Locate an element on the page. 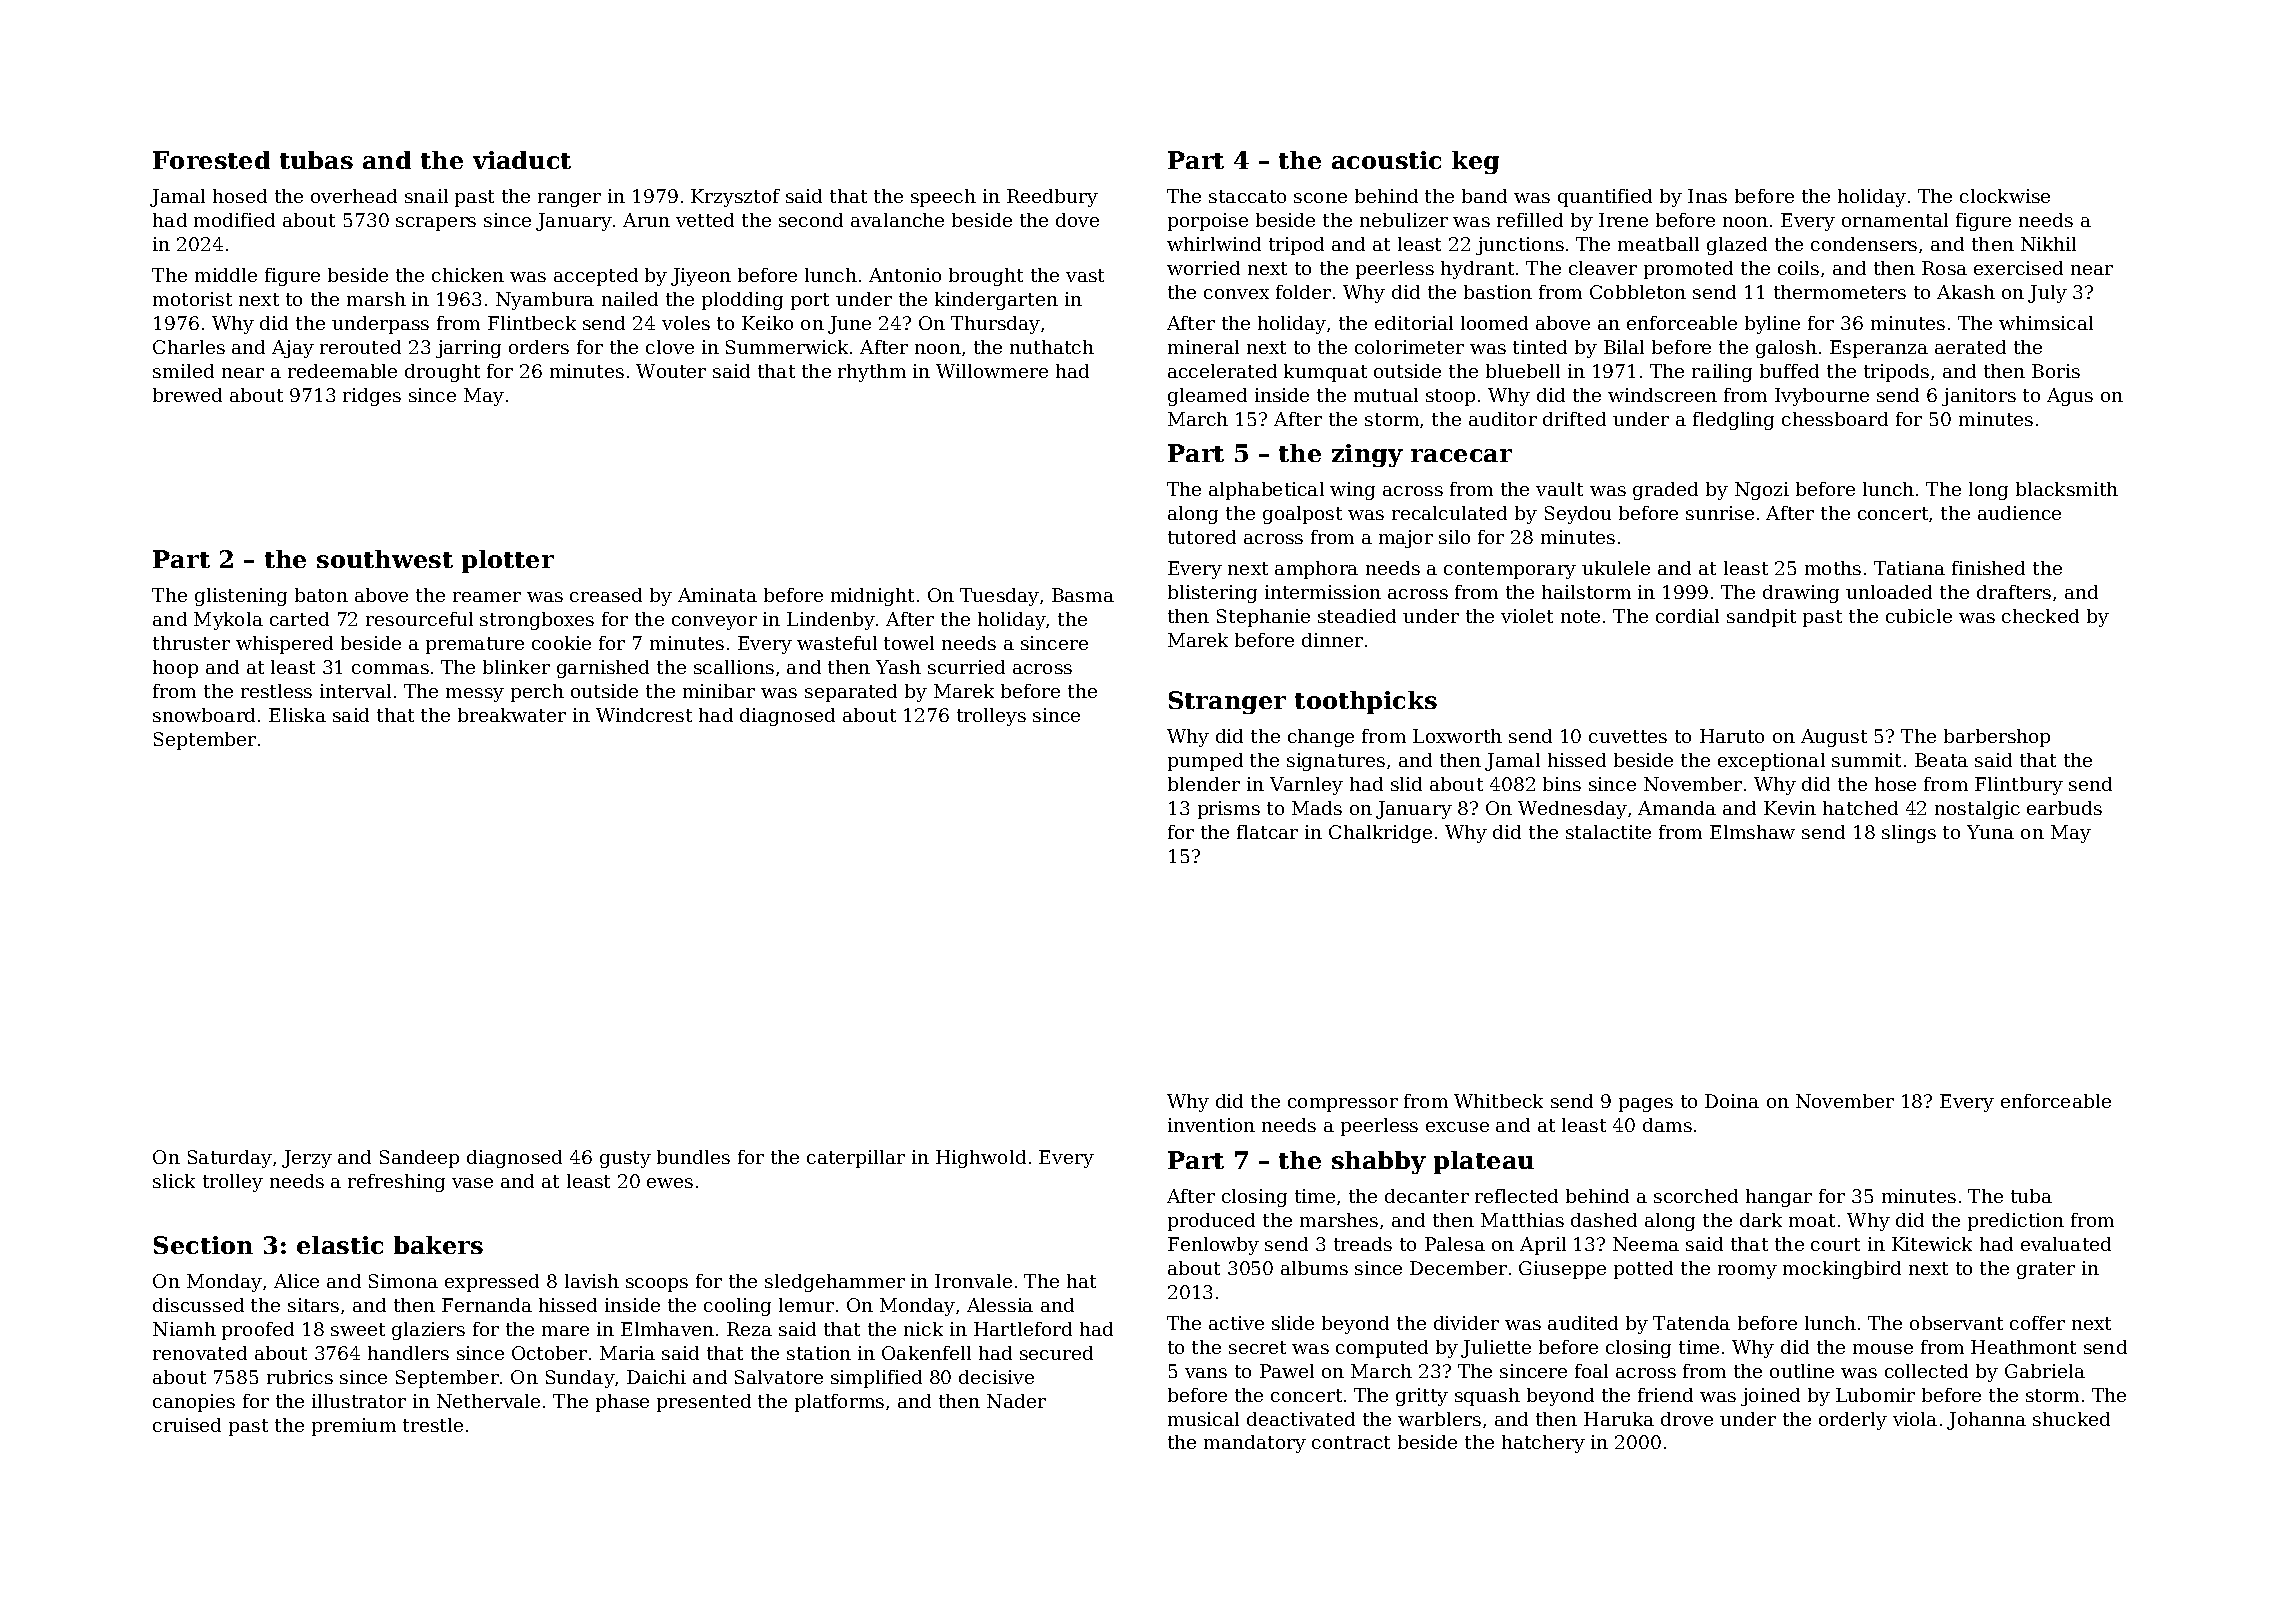 The height and width of the document is (1614, 2282). snowboard is located at coordinates (204, 715).
